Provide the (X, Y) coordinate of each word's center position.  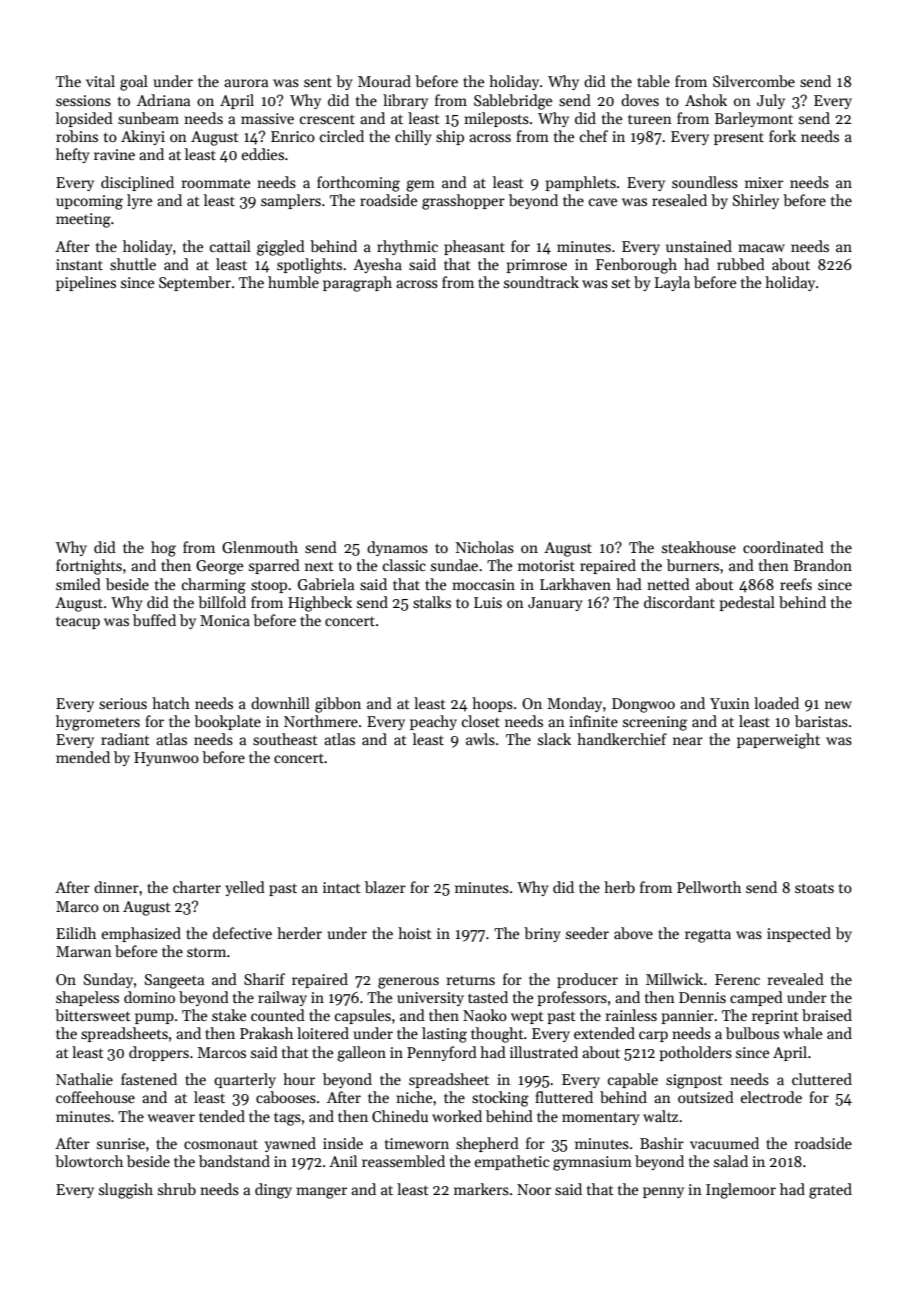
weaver (171, 1118)
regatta (708, 936)
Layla (672, 283)
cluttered (822, 1079)
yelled (245, 888)
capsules (363, 1016)
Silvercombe (754, 81)
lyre (140, 201)
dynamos (397, 548)
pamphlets (580, 183)
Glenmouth (260, 547)
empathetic (512, 1162)
